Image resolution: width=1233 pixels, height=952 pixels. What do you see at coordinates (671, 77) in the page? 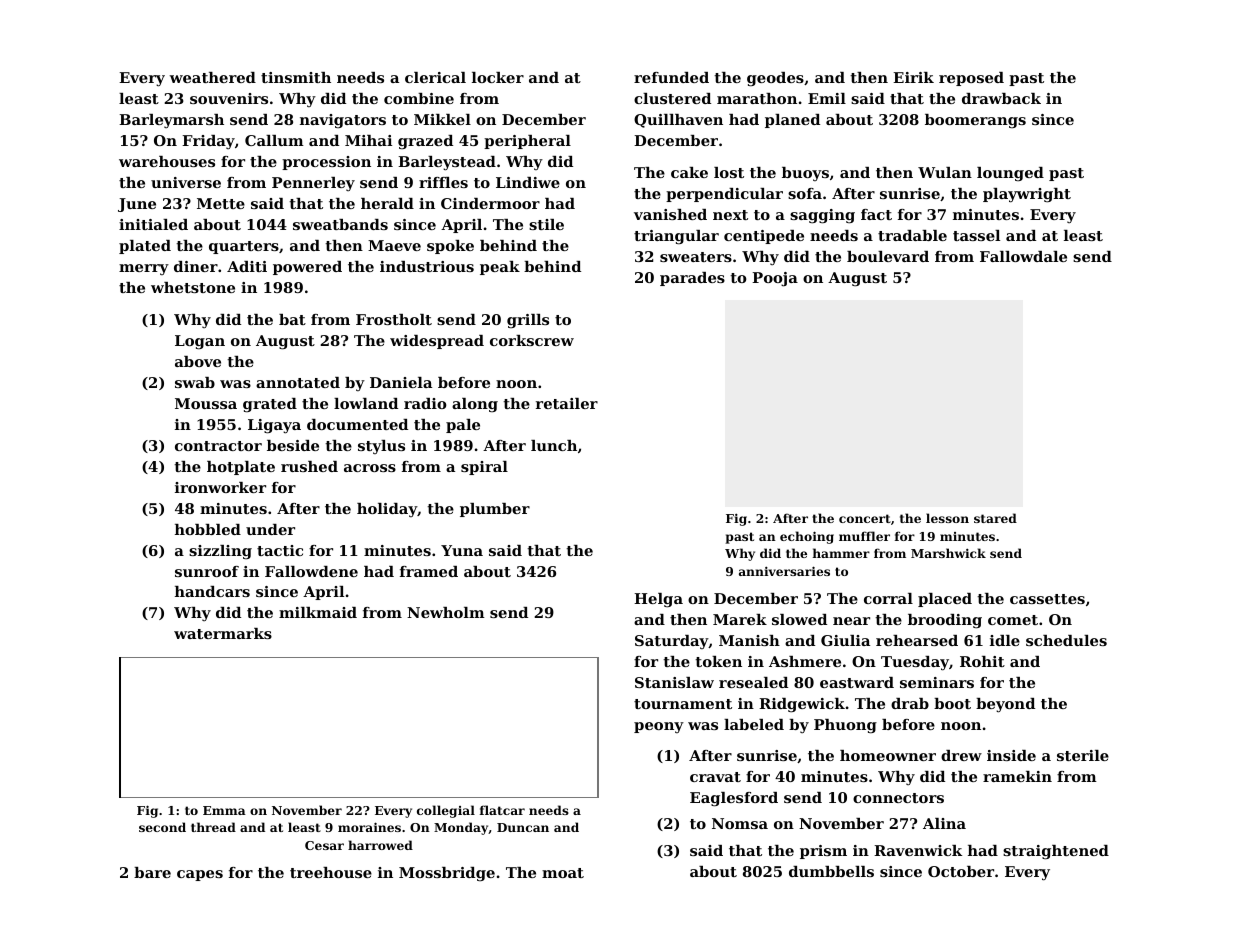
I see `refunded` at bounding box center [671, 77].
